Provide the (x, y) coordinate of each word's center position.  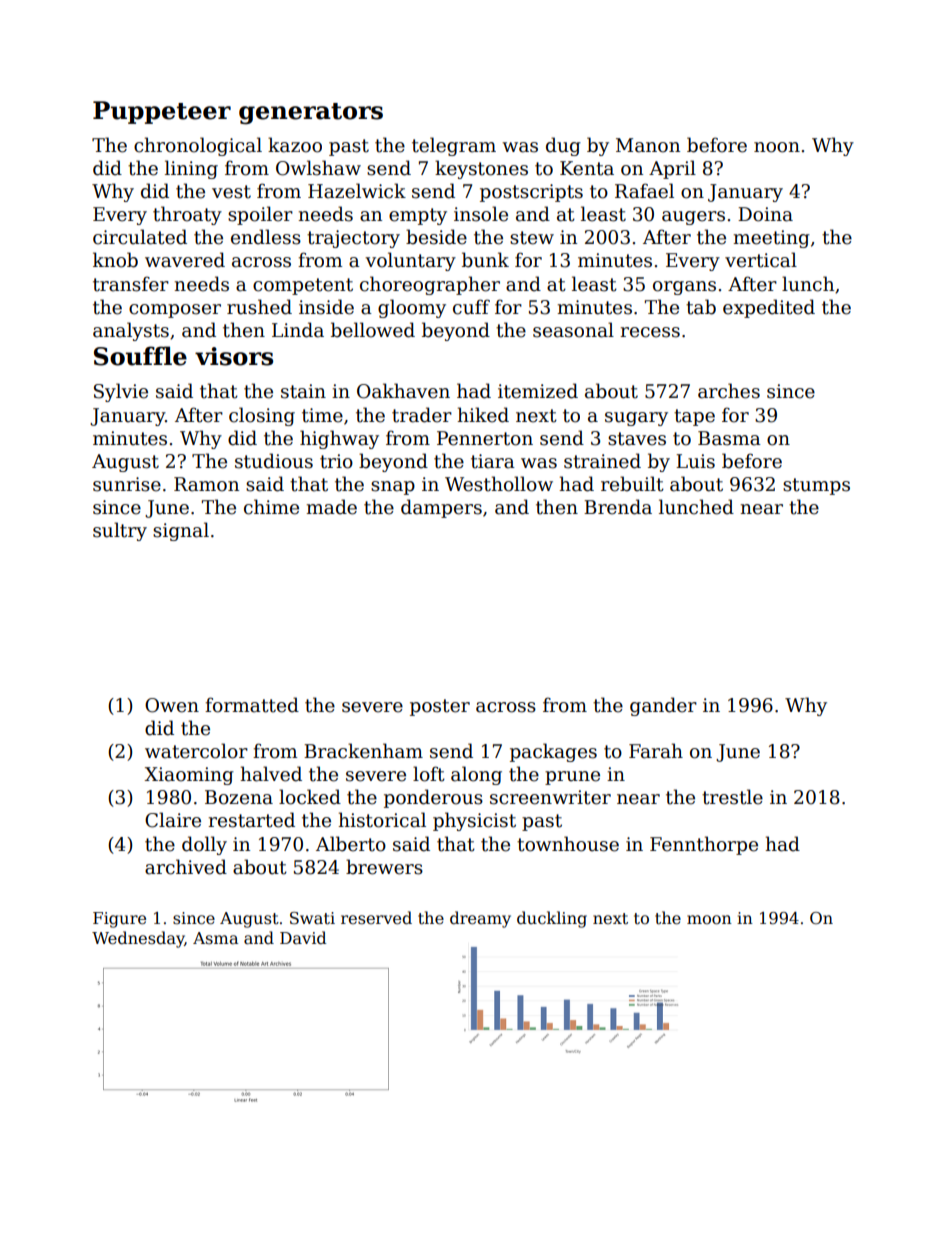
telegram (454, 146)
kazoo (295, 145)
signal (181, 531)
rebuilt (632, 484)
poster (440, 707)
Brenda (618, 507)
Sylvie (121, 392)
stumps (816, 486)
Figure (119, 920)
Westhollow (499, 484)
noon (777, 147)
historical (382, 820)
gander (663, 706)
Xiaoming (189, 776)
